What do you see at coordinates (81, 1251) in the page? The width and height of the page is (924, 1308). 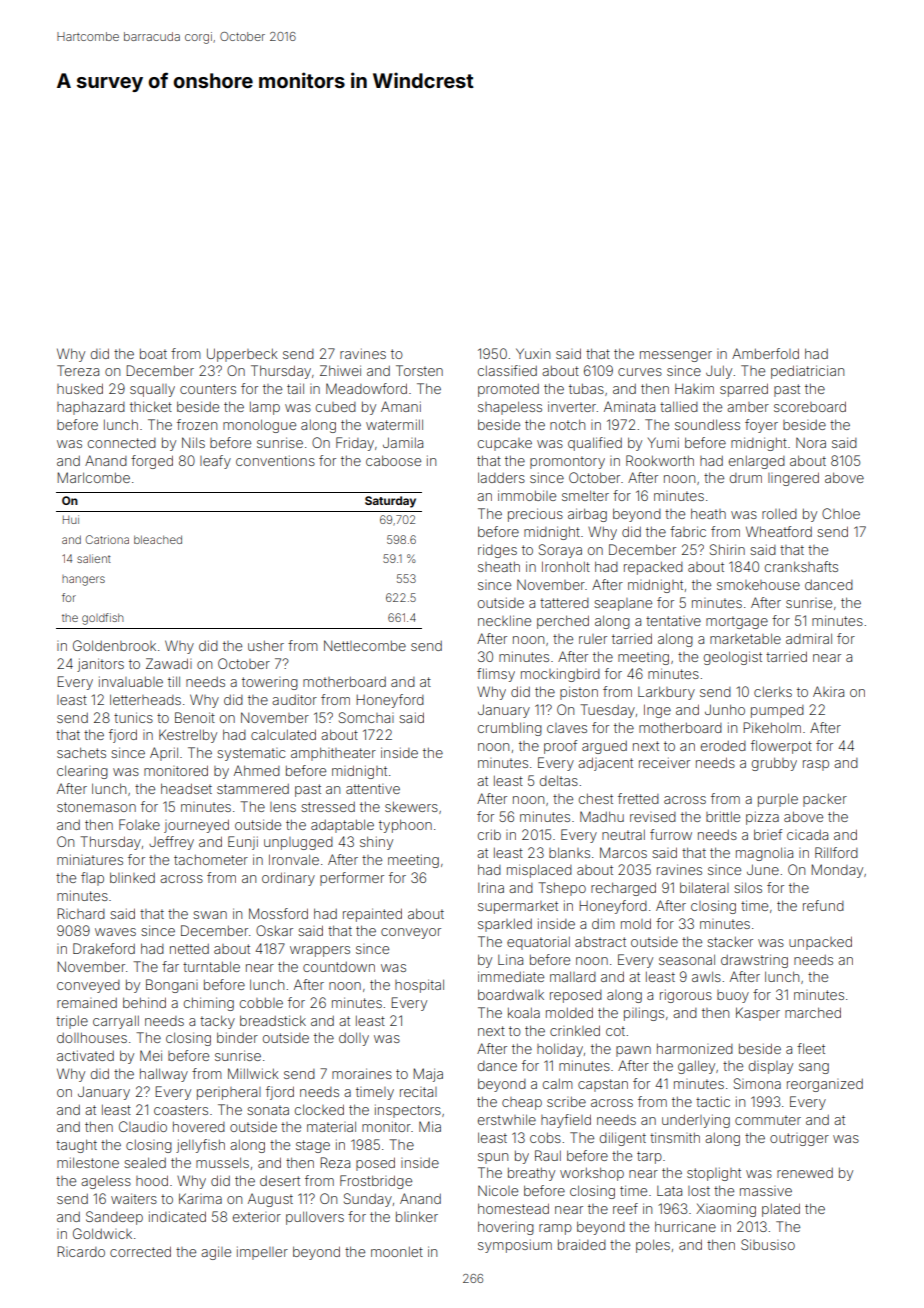 I see `Ricardo` at bounding box center [81, 1251].
